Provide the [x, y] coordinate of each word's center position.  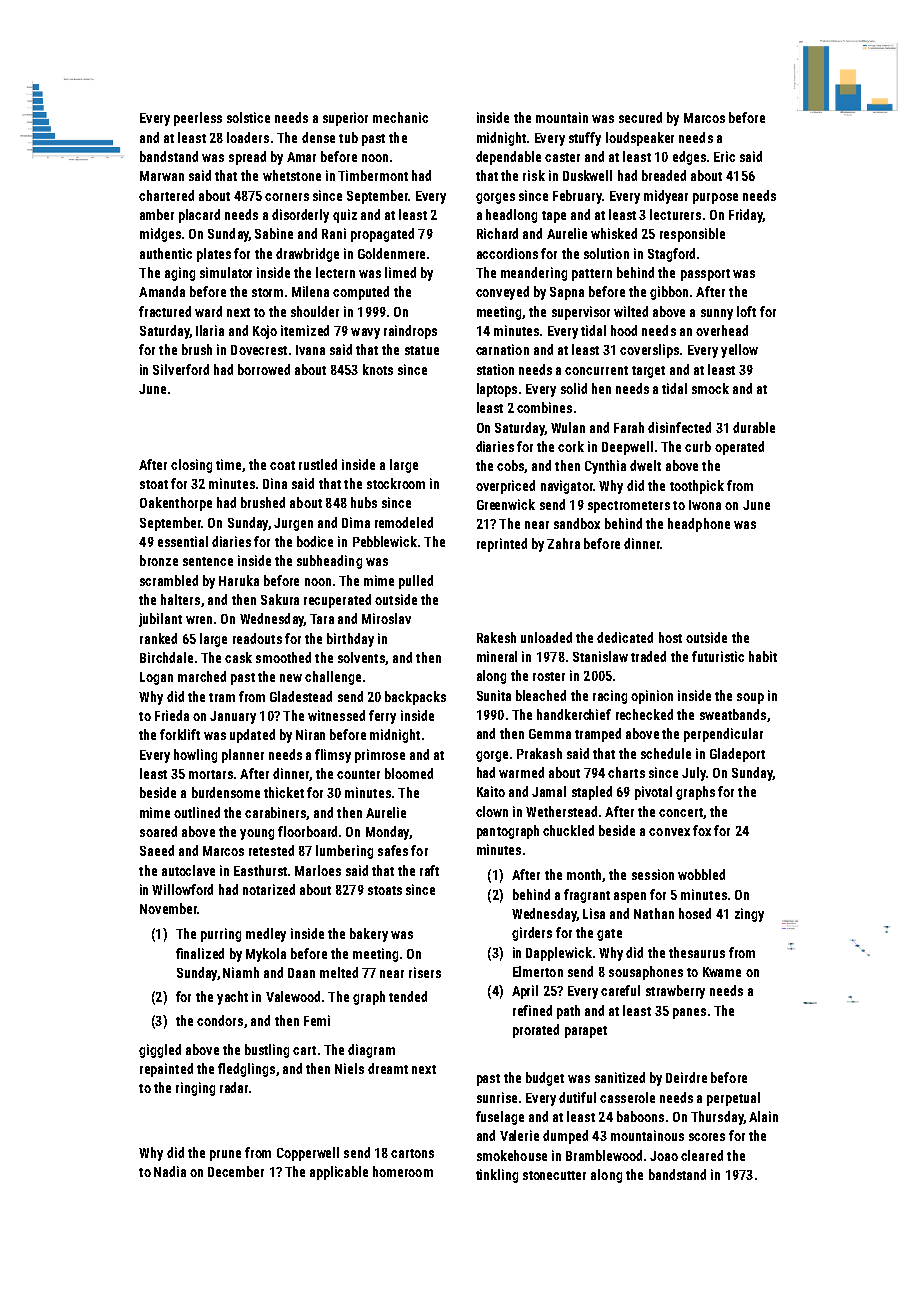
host [670, 637]
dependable [508, 158]
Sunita [494, 695]
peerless [198, 119]
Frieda [172, 715]
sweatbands [733, 714]
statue [422, 350]
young [257, 834]
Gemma [550, 734]
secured [640, 117]
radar [234, 1087]
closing [191, 466]
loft [746, 311]
